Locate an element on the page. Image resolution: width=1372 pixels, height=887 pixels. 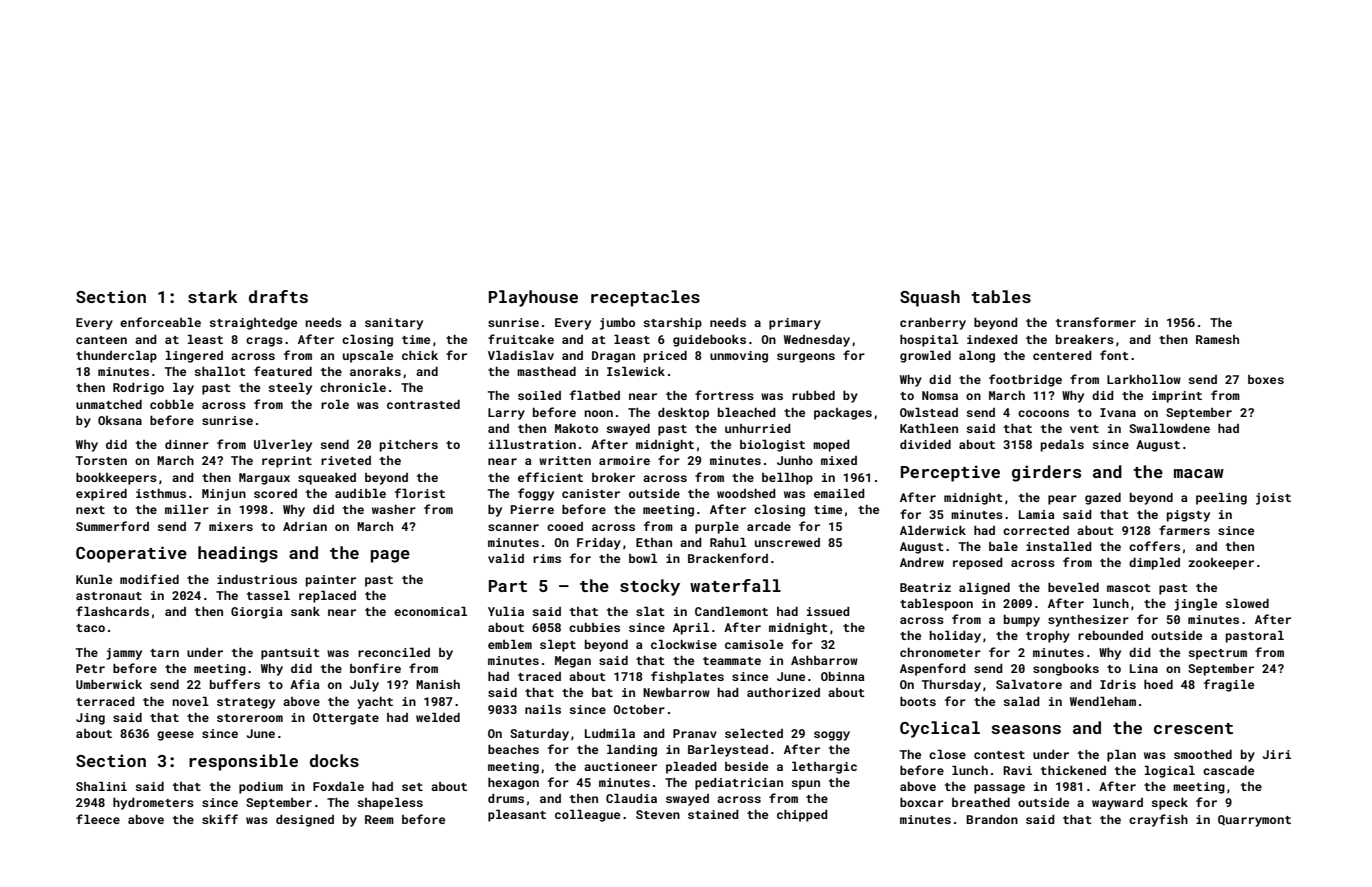
chipped is located at coordinates (802, 816).
